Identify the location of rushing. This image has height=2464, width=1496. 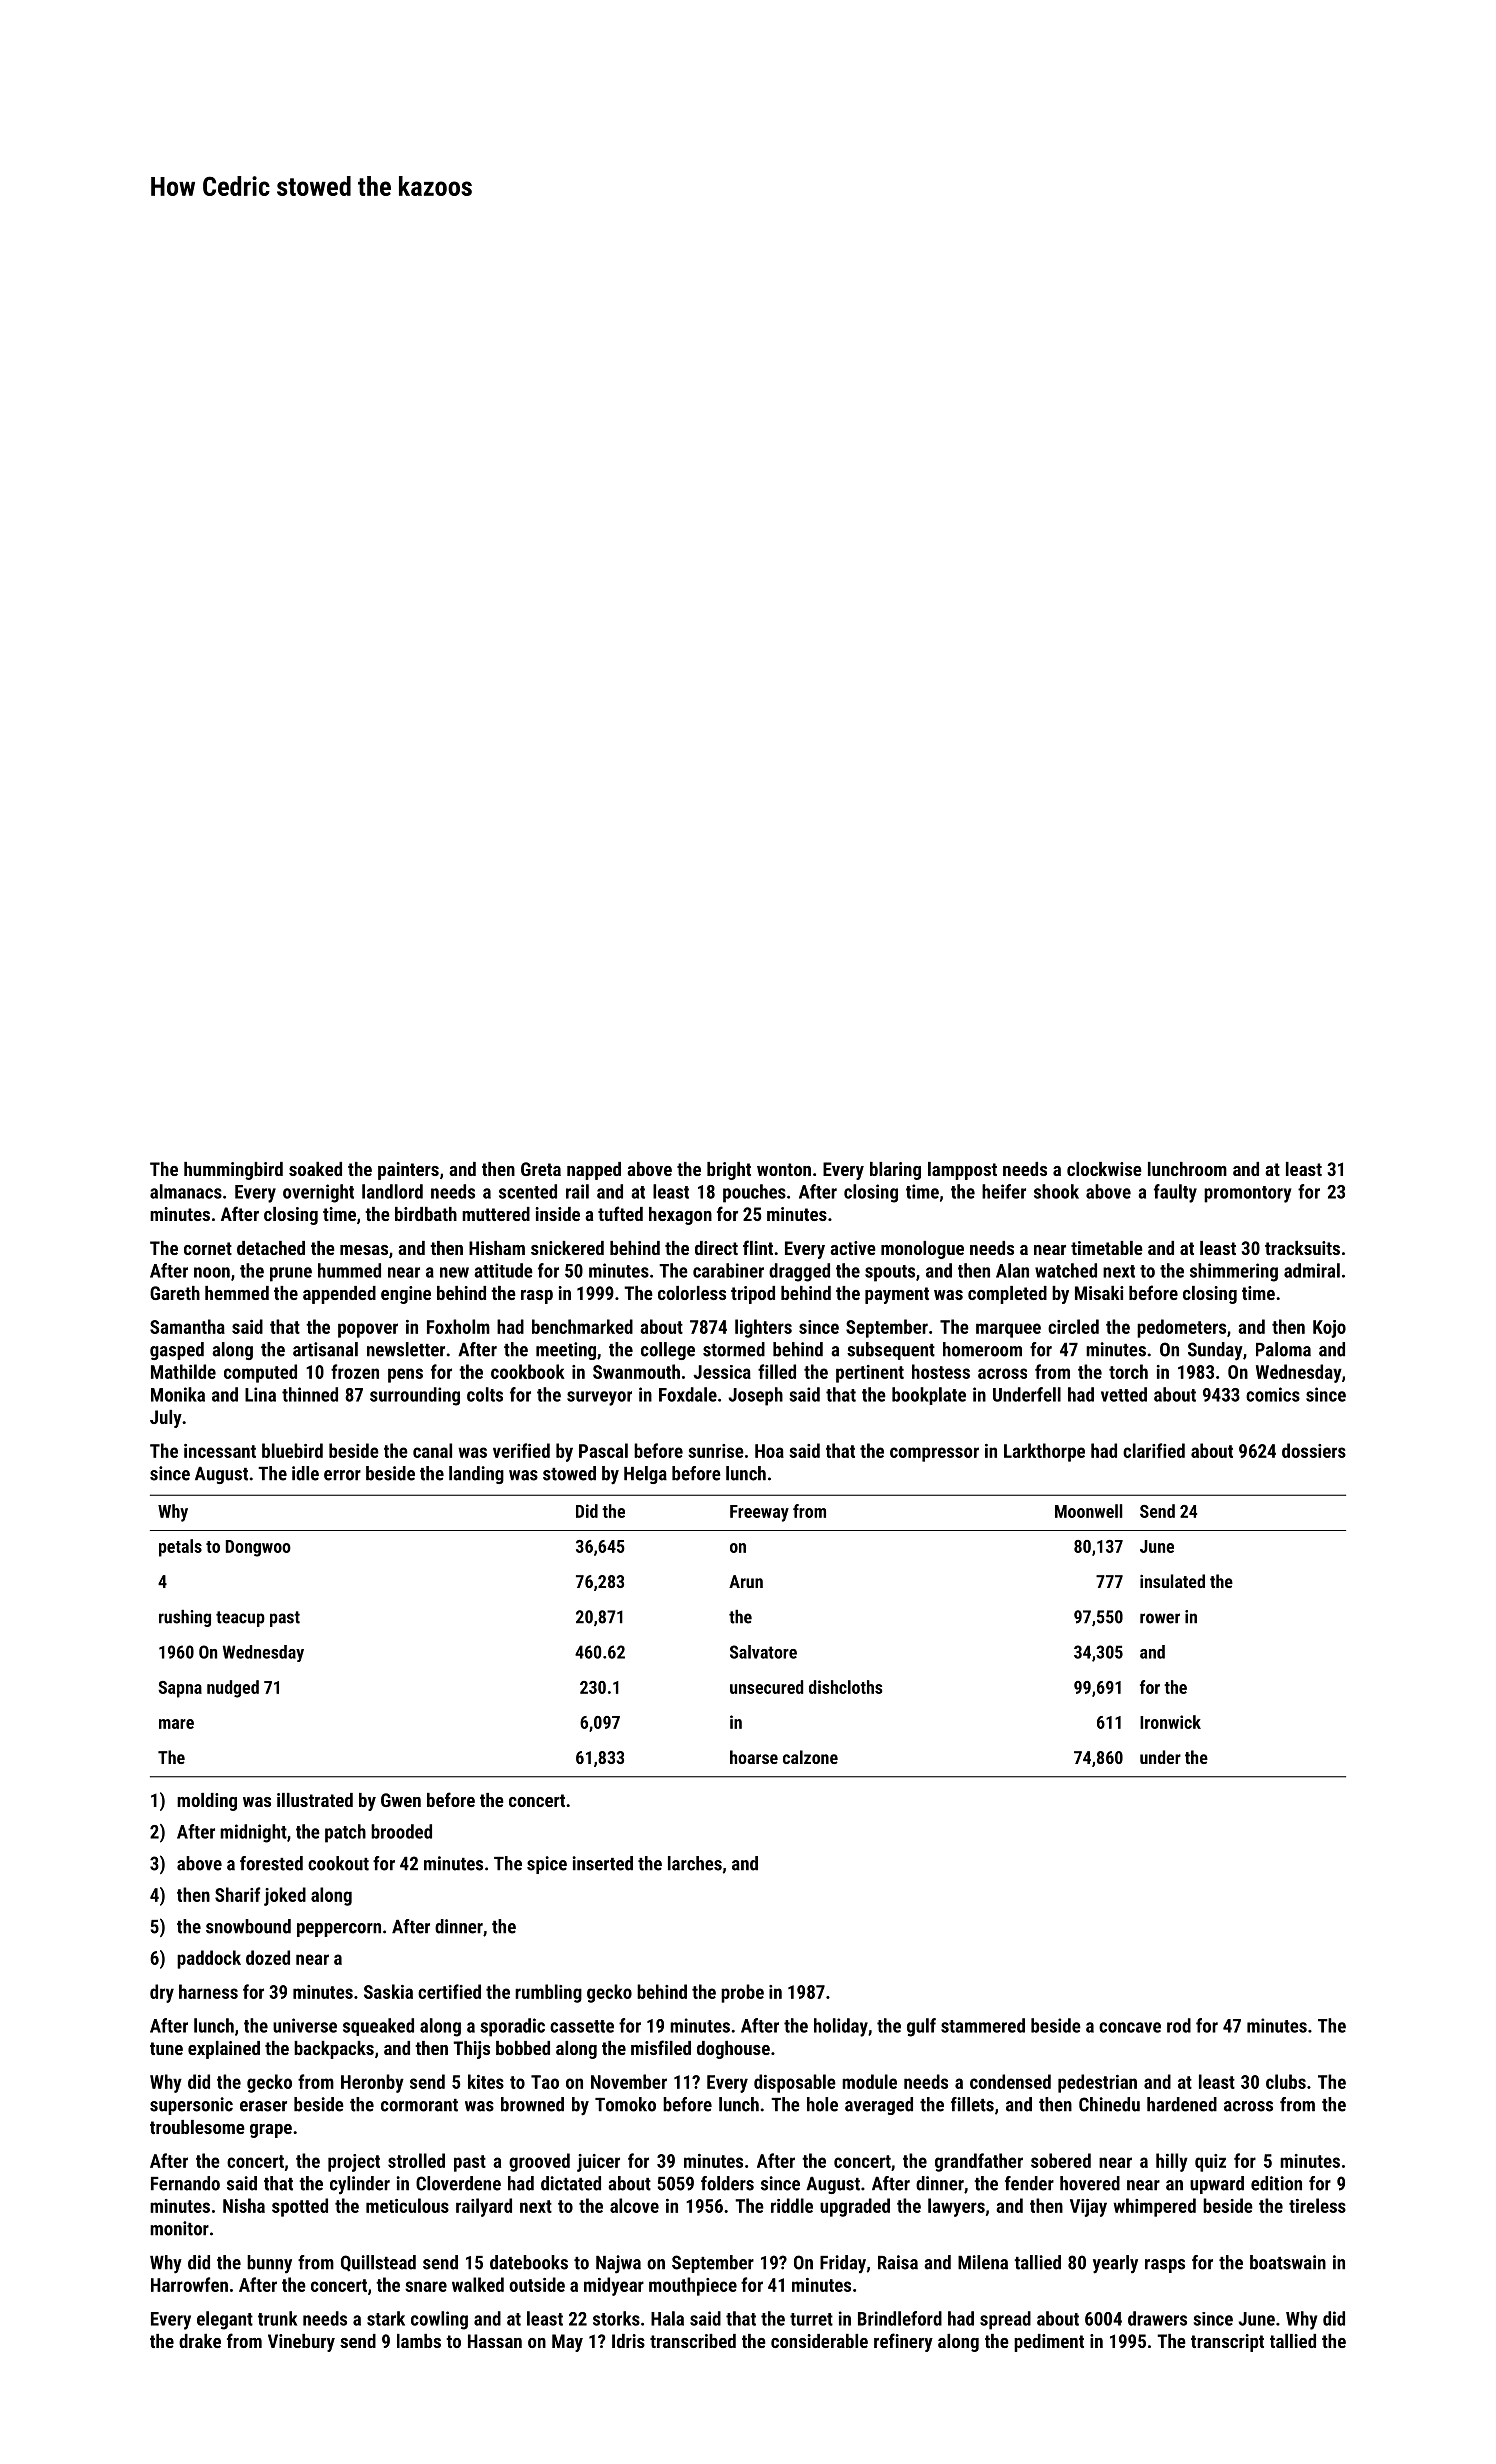
(185, 1618).
